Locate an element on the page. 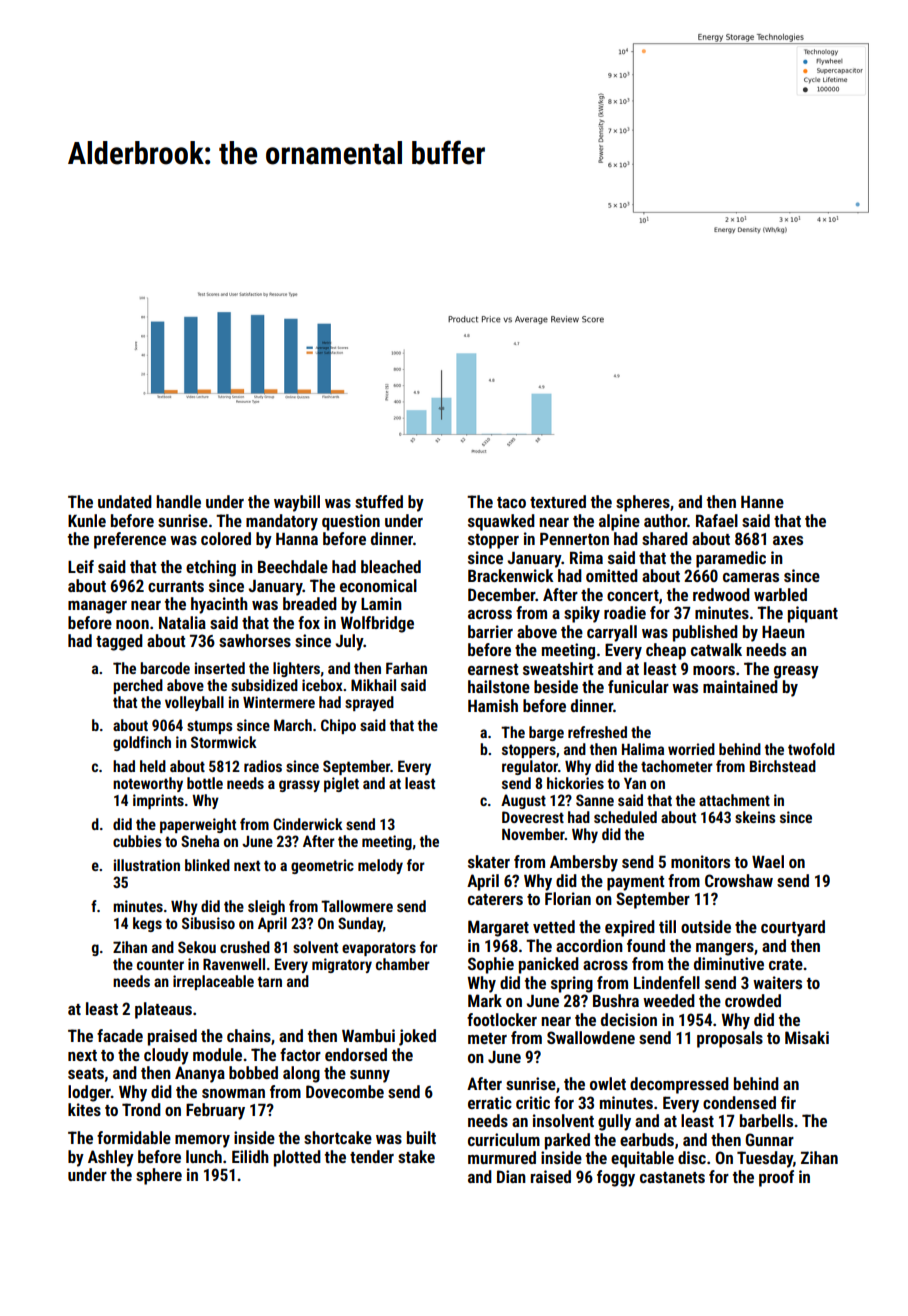  Chipo is located at coordinates (338, 726).
